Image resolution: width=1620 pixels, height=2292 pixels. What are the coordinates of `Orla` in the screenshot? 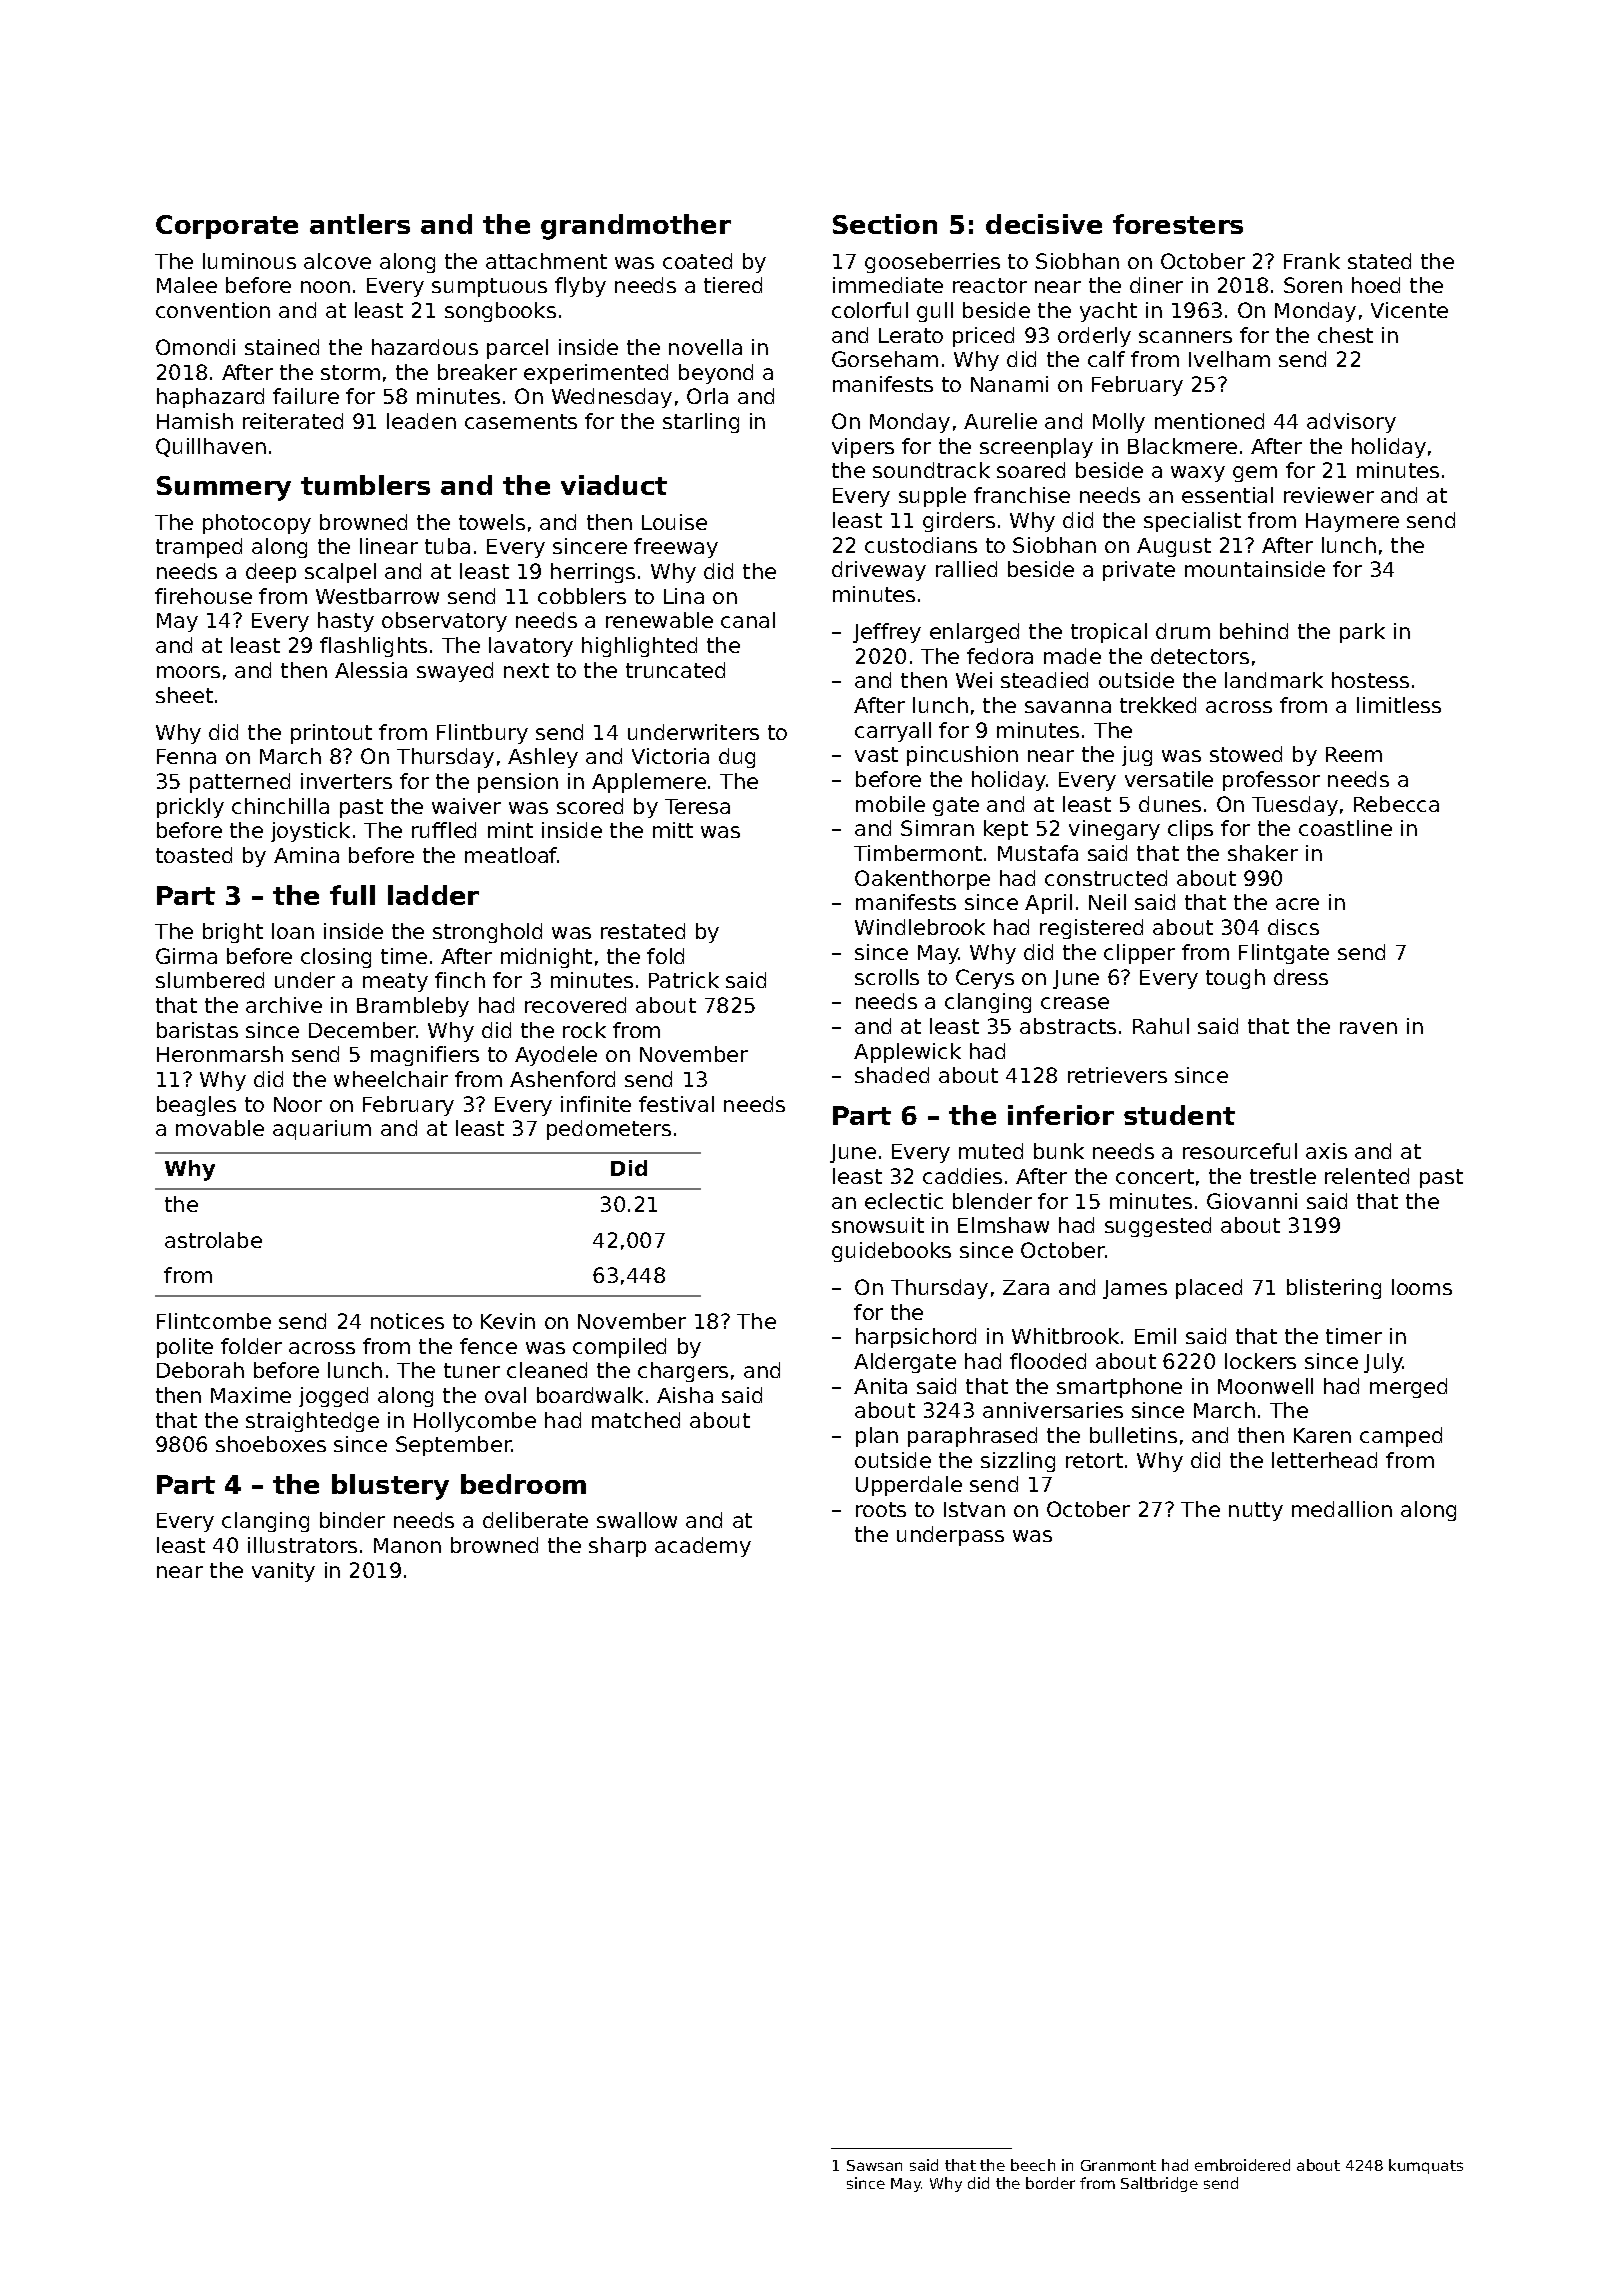 It's located at (707, 396).
